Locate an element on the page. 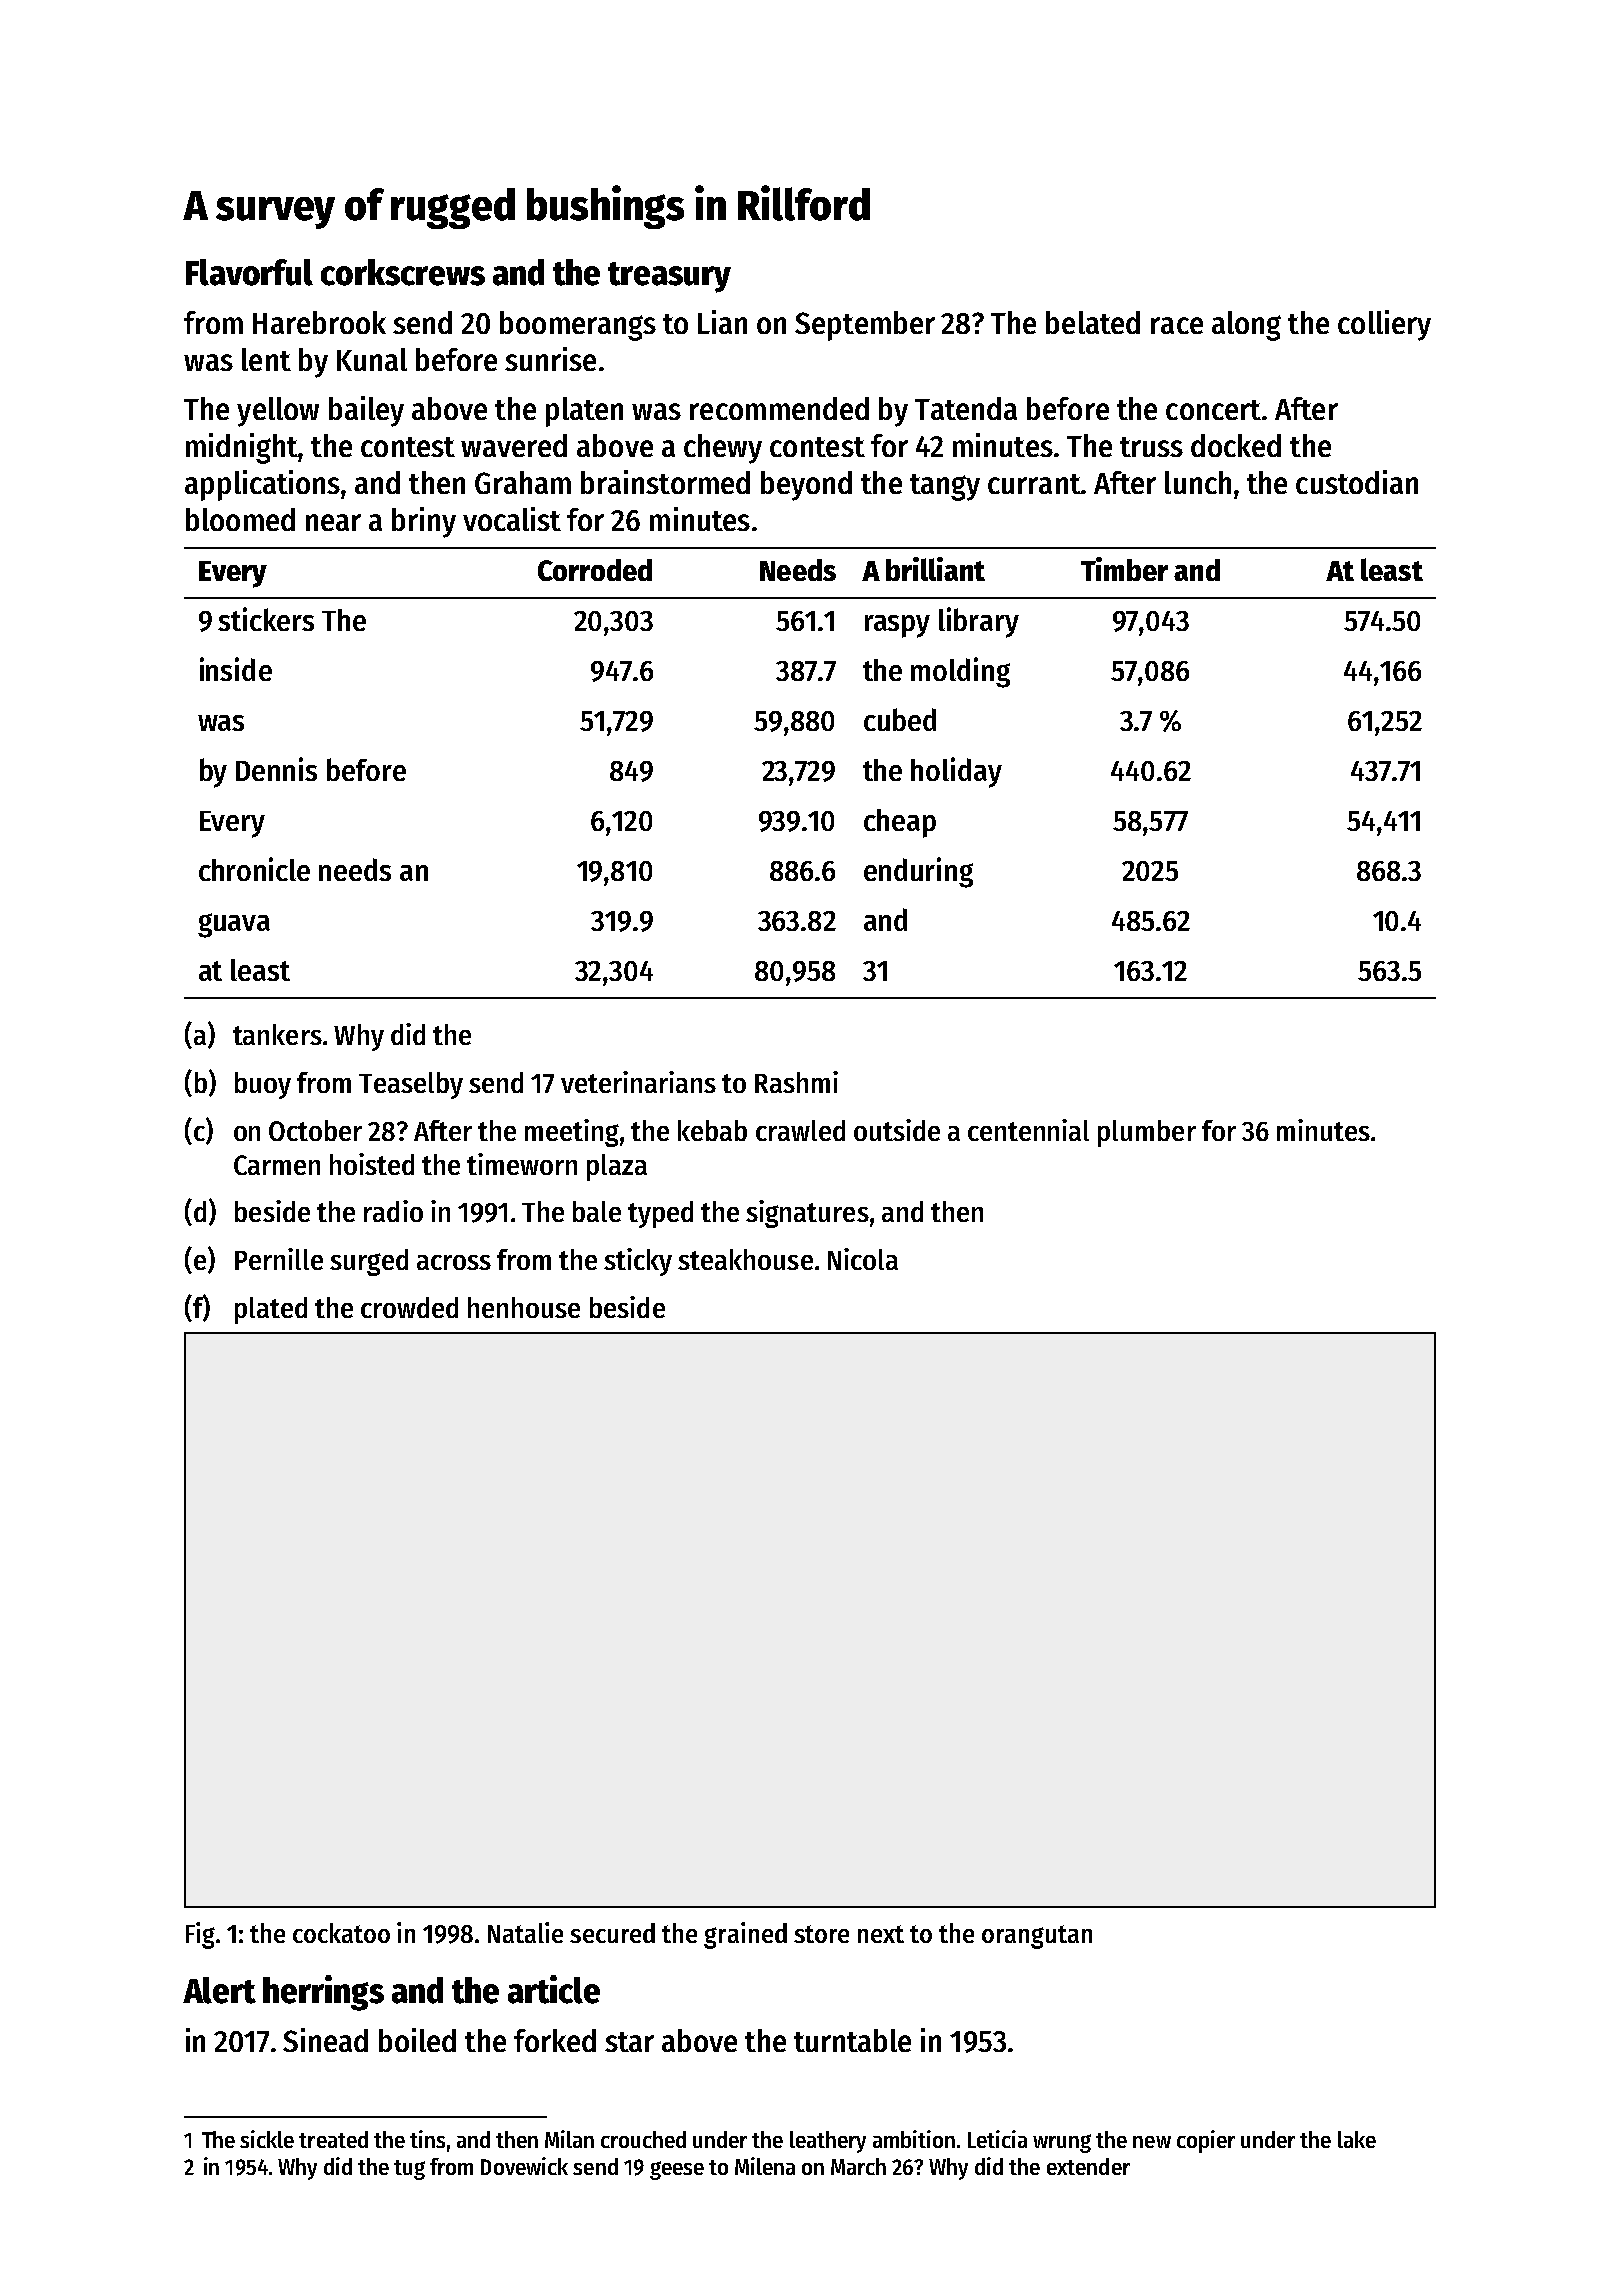 The height and width of the document is (2292, 1620). treasury is located at coordinates (669, 277).
